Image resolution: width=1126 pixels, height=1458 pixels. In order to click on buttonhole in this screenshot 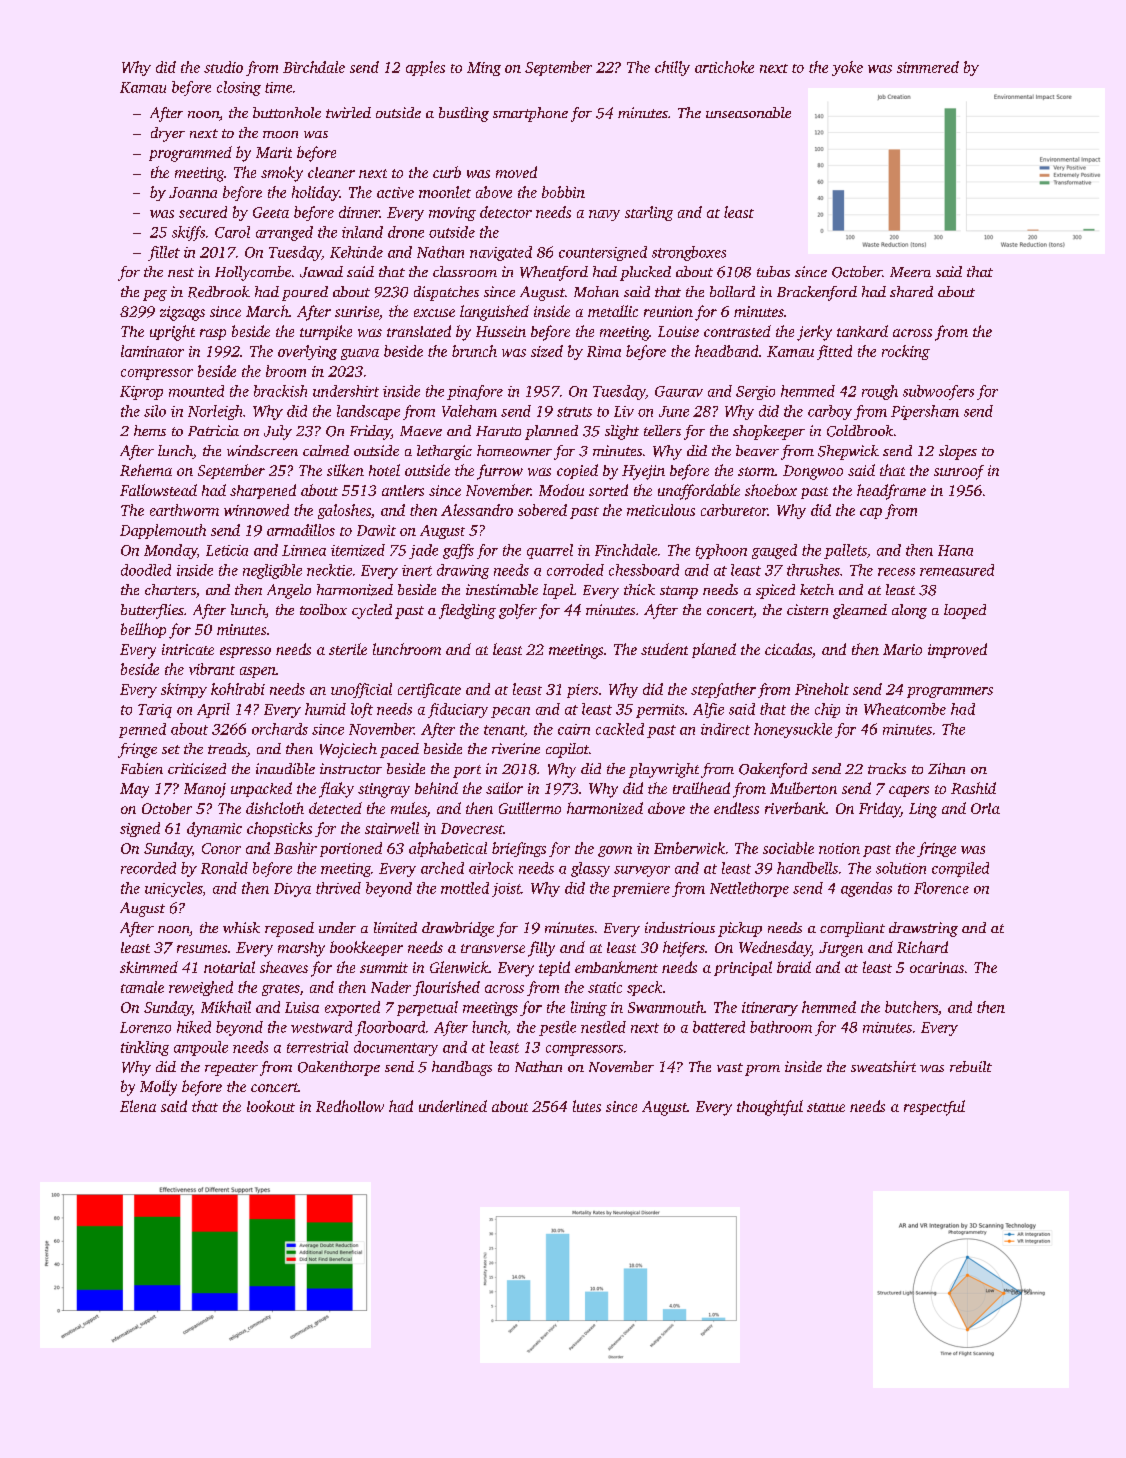, I will do `click(287, 112)`.
